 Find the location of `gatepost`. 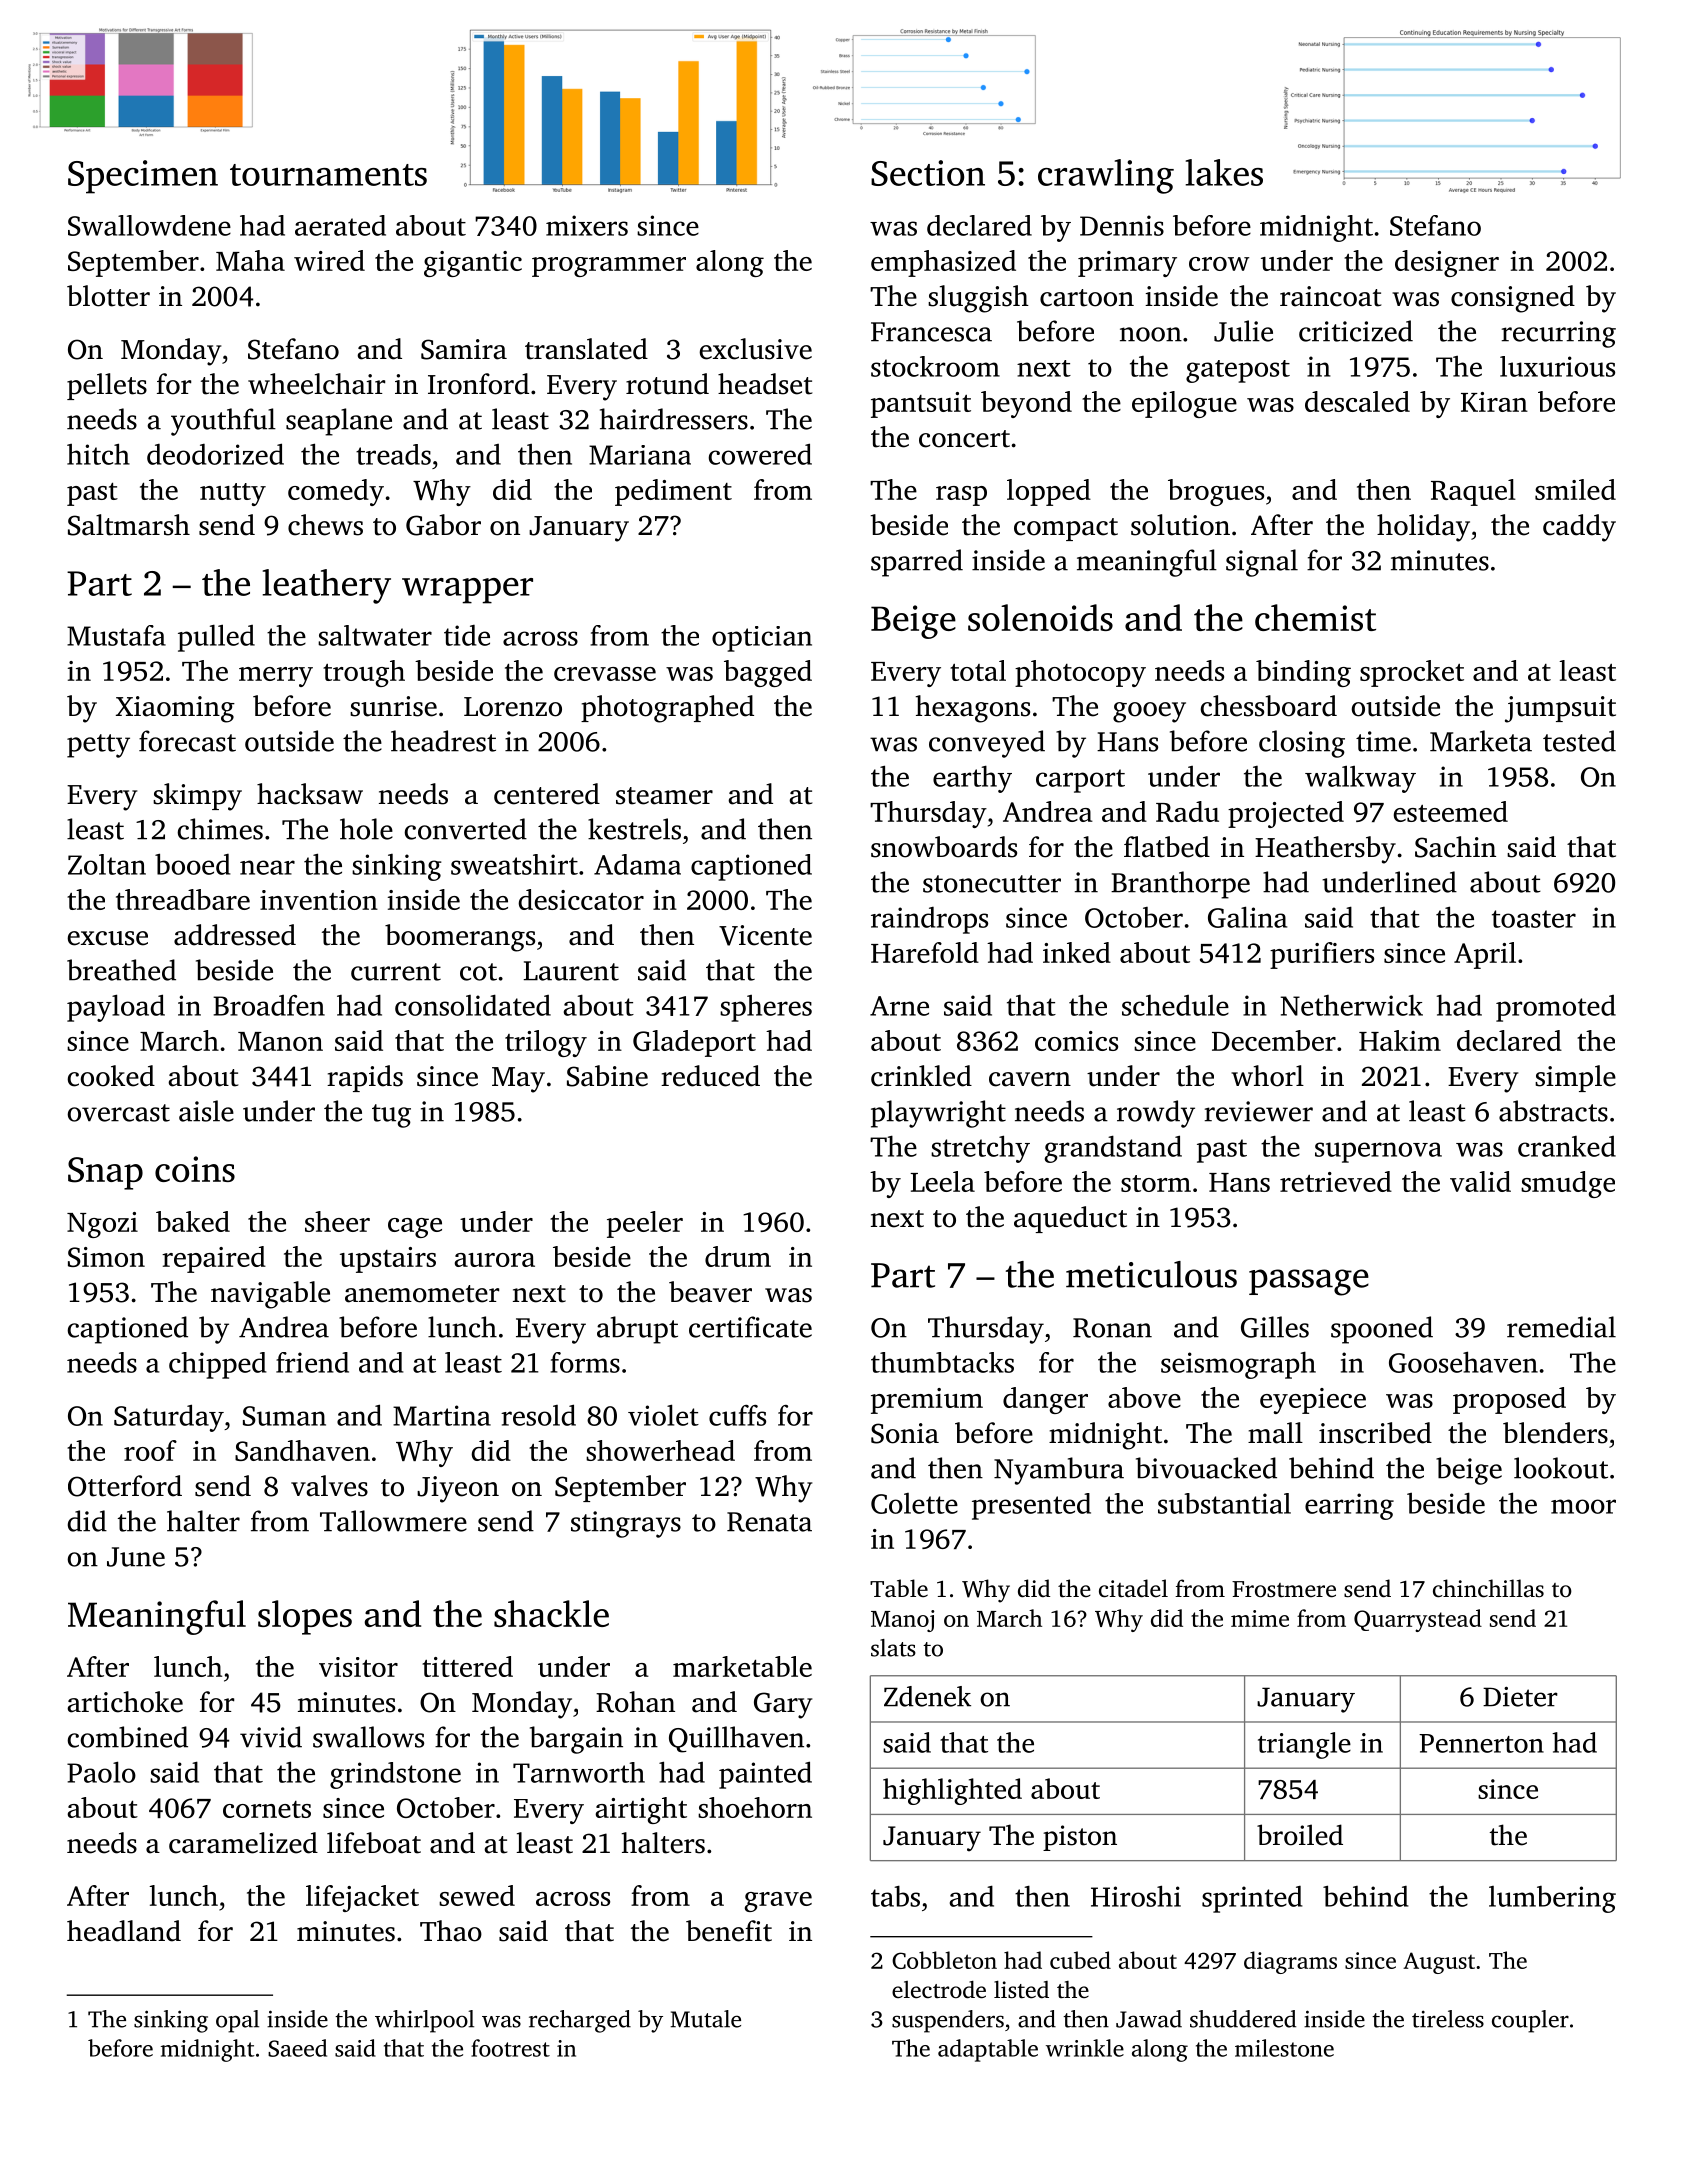

gatepost is located at coordinates (1238, 371).
